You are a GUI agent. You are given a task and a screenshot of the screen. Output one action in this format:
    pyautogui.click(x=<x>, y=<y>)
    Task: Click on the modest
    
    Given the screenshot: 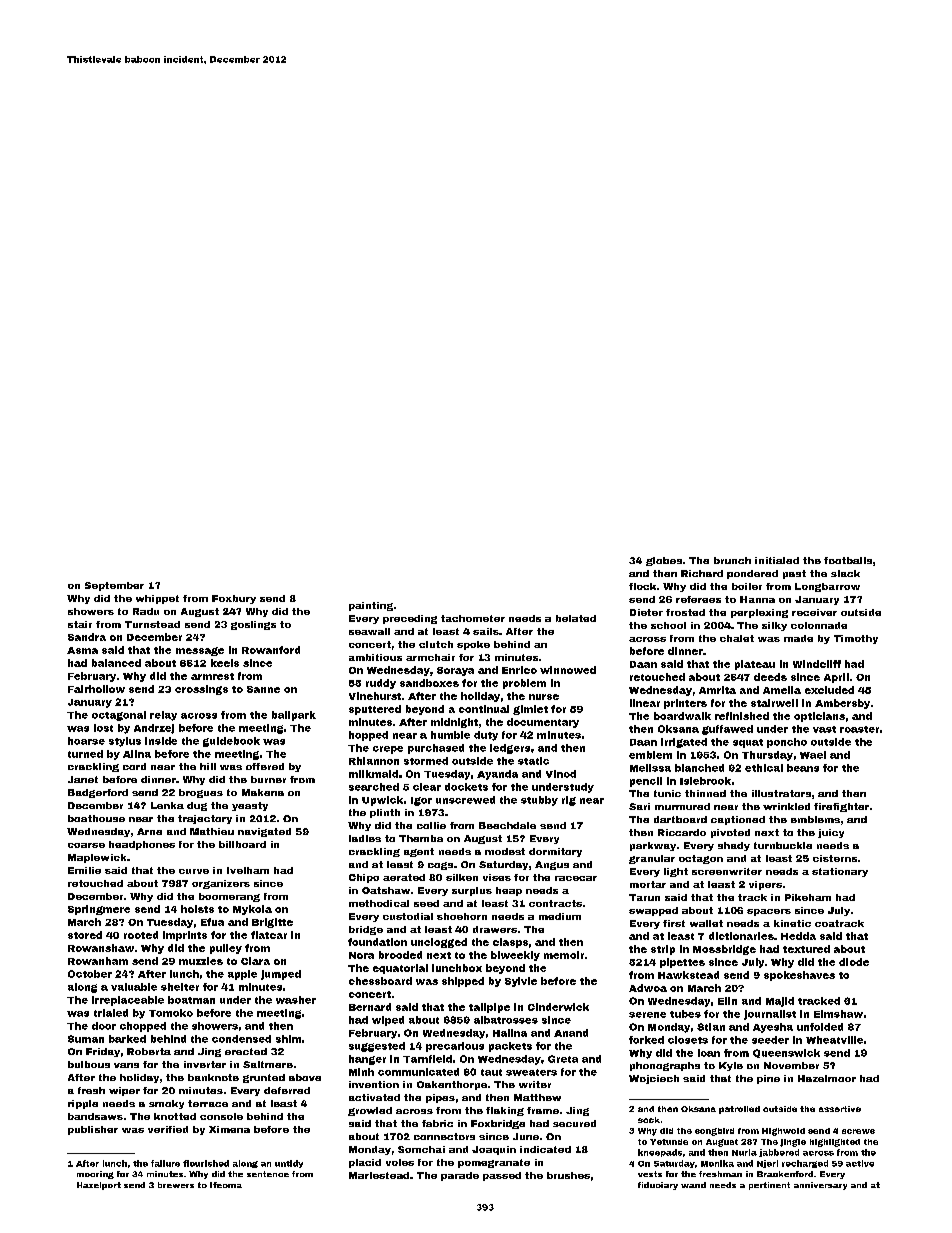 What is the action you would take?
    pyautogui.click(x=505, y=851)
